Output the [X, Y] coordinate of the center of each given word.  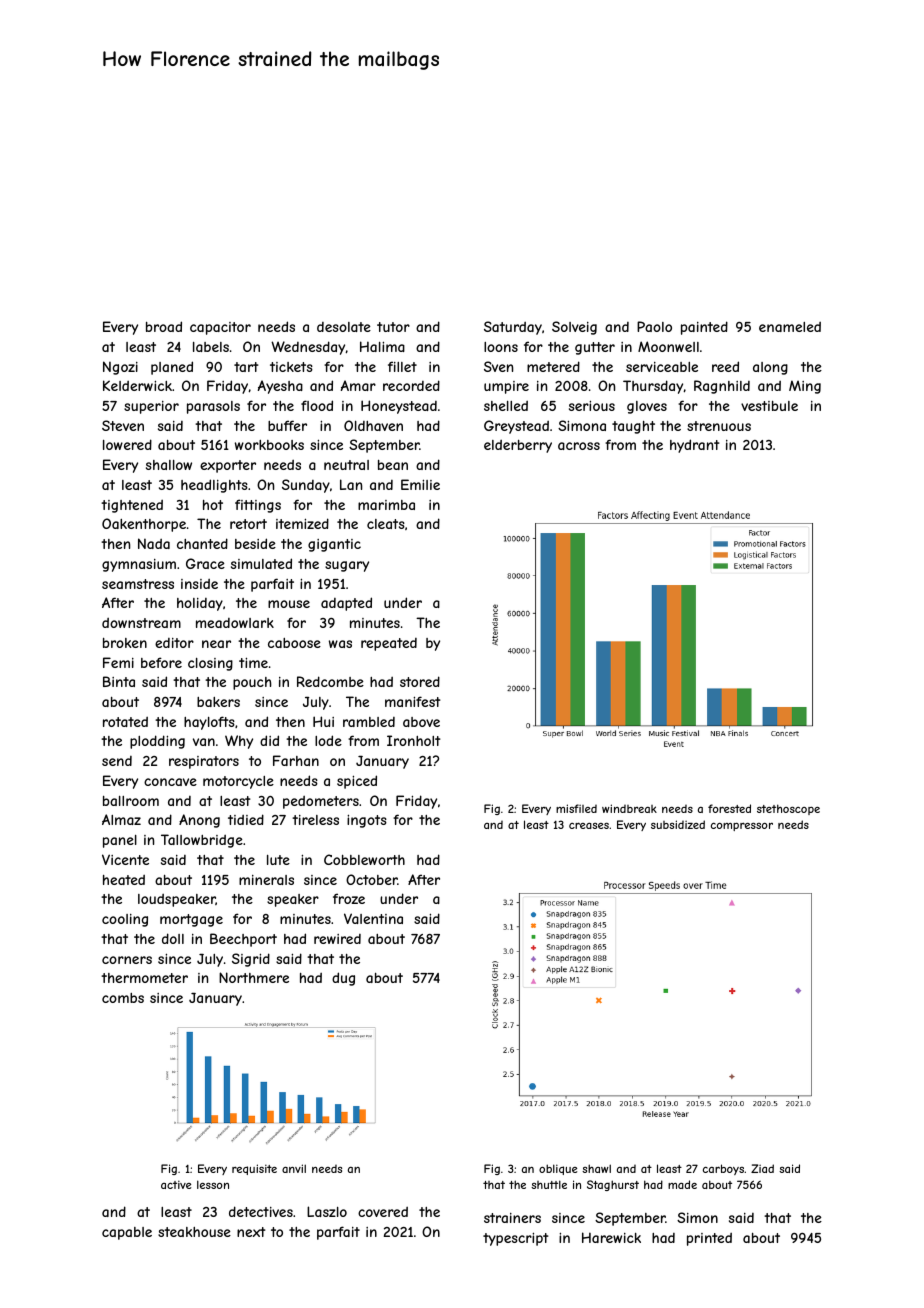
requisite [254, 1169]
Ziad [762, 1168]
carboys [723, 1169]
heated [124, 880]
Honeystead [399, 407]
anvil [294, 1168]
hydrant [695, 446]
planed [172, 368]
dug [343, 979]
